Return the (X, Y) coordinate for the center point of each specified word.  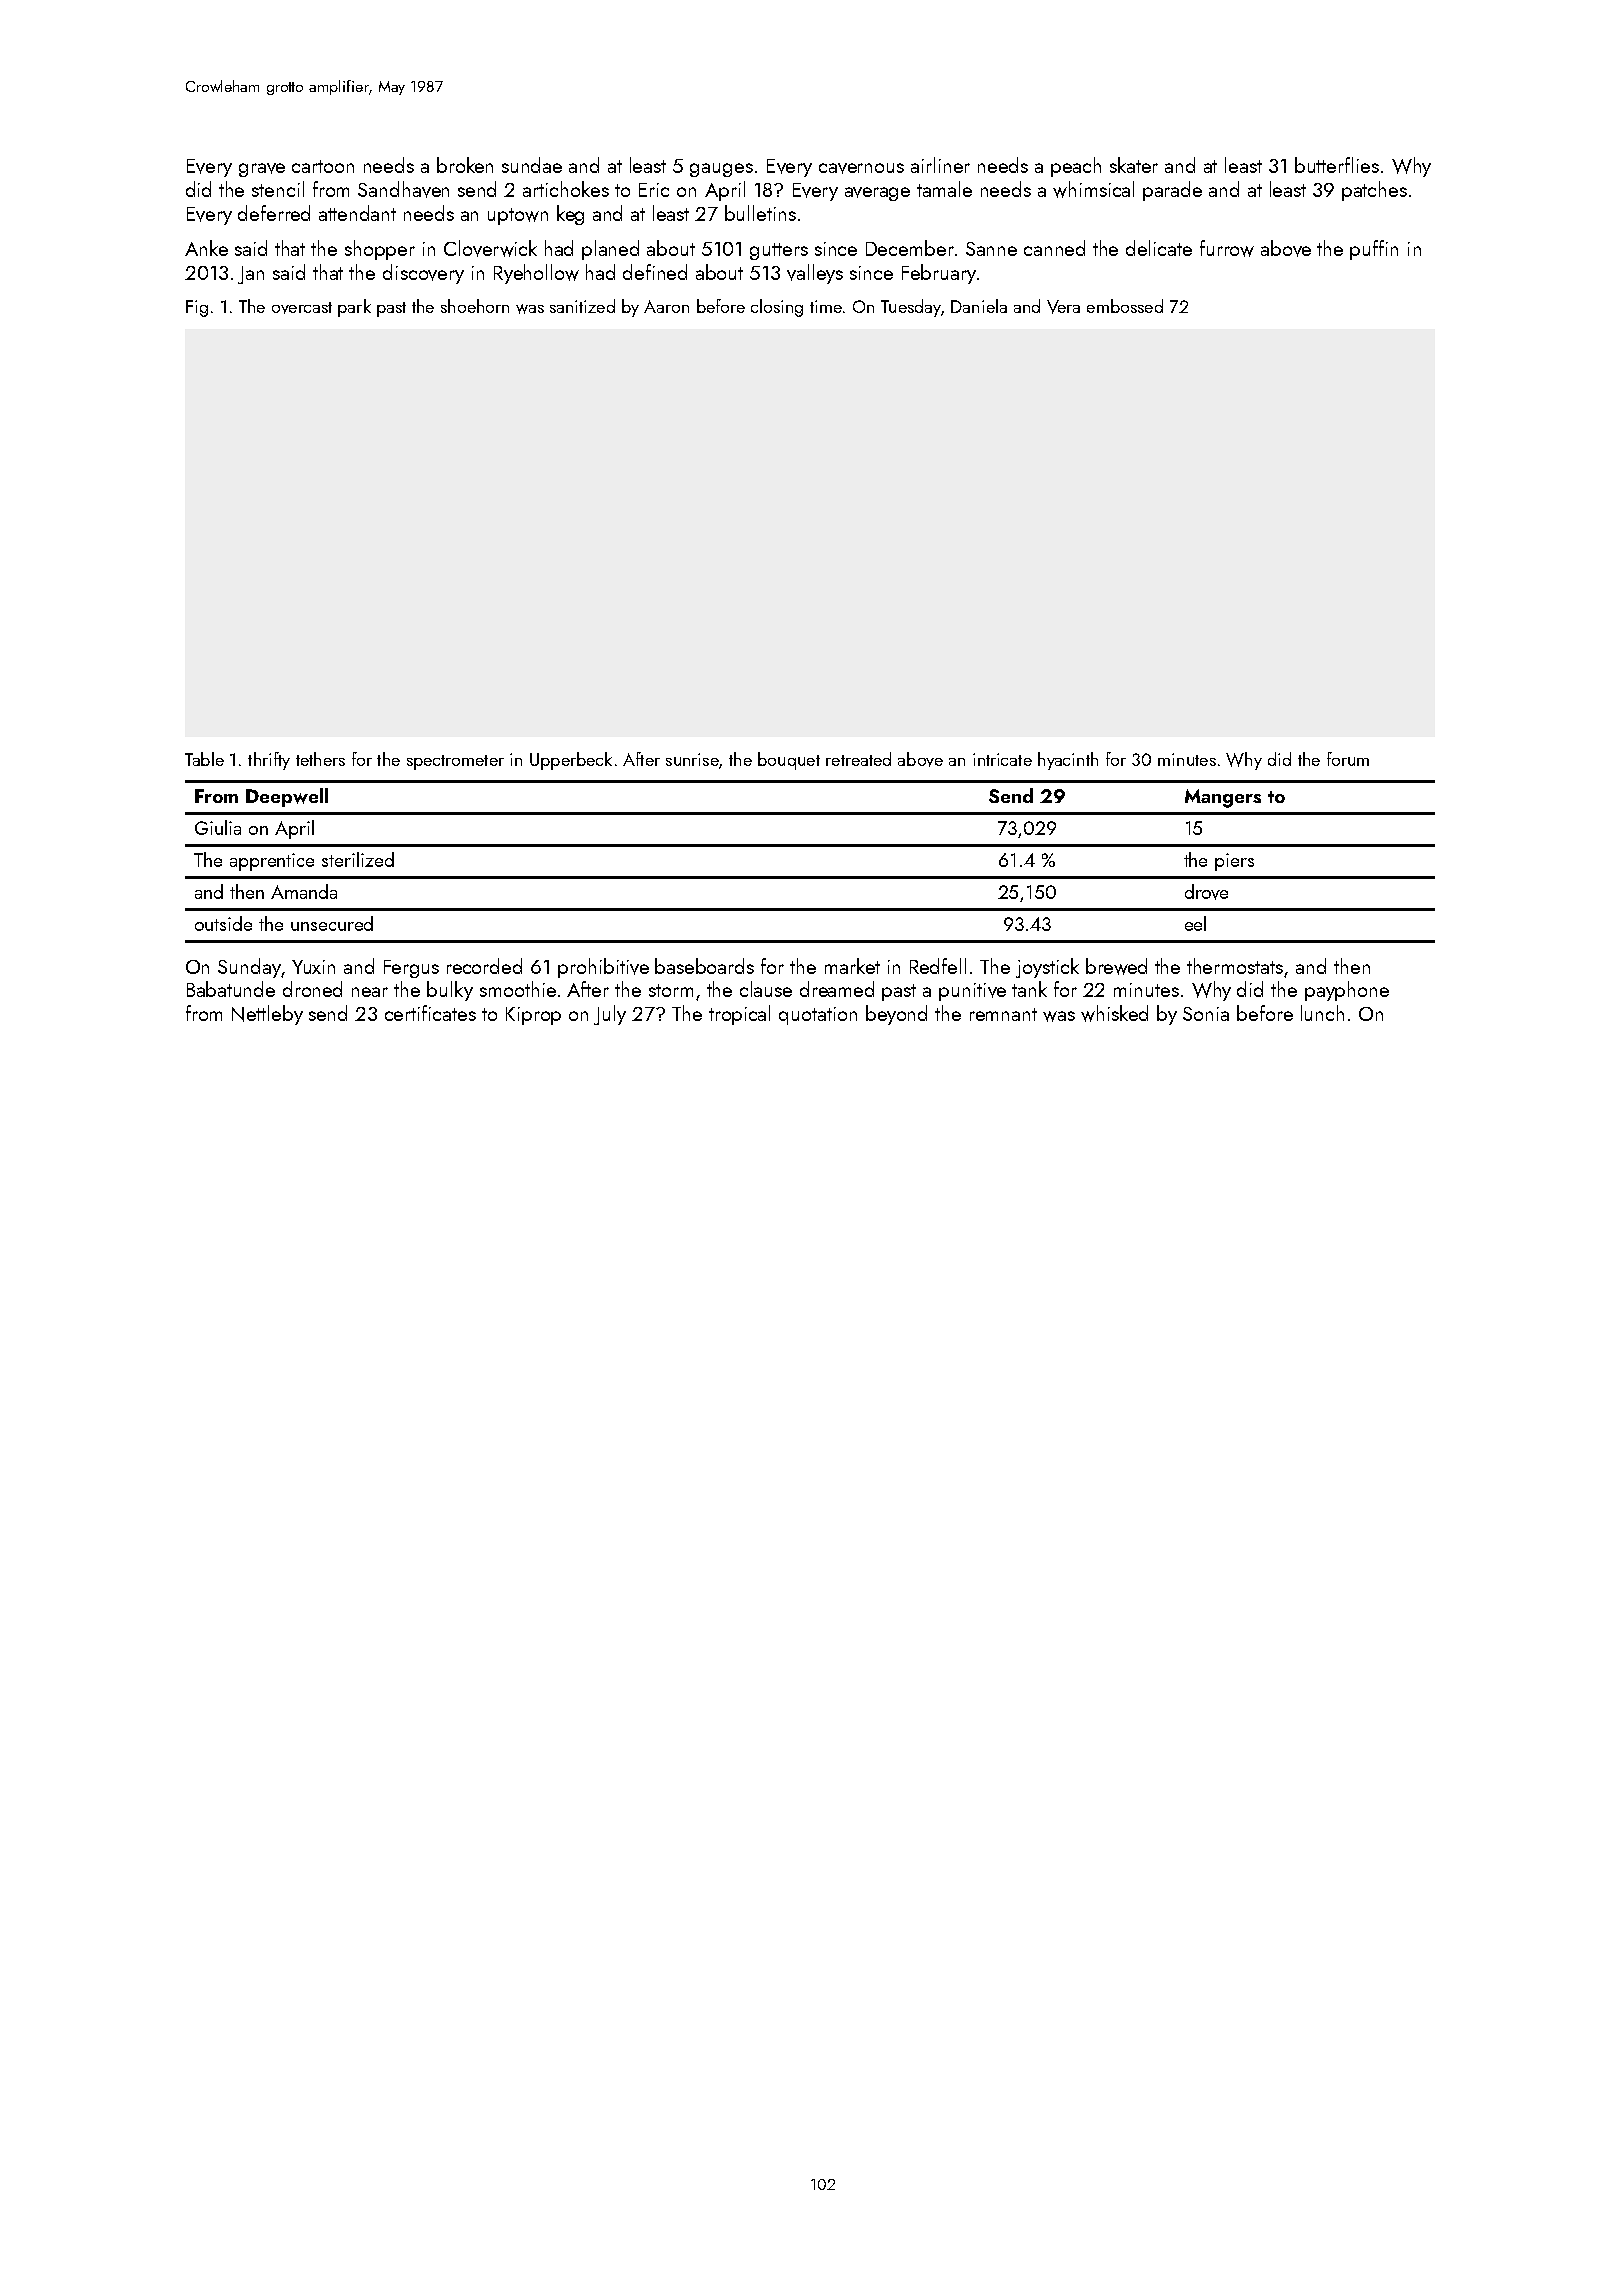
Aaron (666, 306)
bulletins (760, 213)
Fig (197, 308)
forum (1348, 759)
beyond (896, 1015)
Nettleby (267, 1015)
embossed (1125, 306)
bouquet (789, 761)
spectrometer (455, 762)
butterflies (1337, 165)
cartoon (323, 166)
